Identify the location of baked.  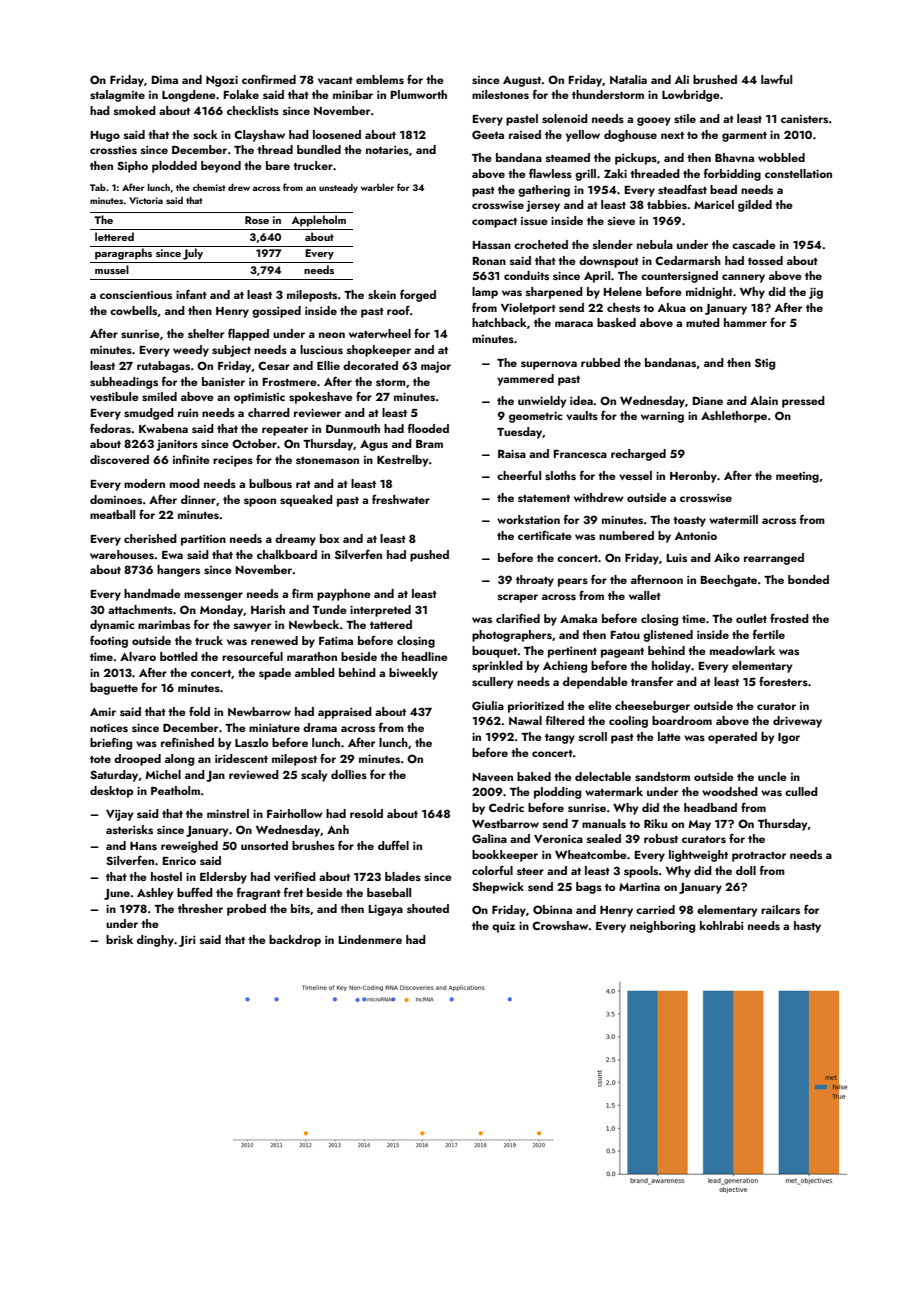
(534, 776).
